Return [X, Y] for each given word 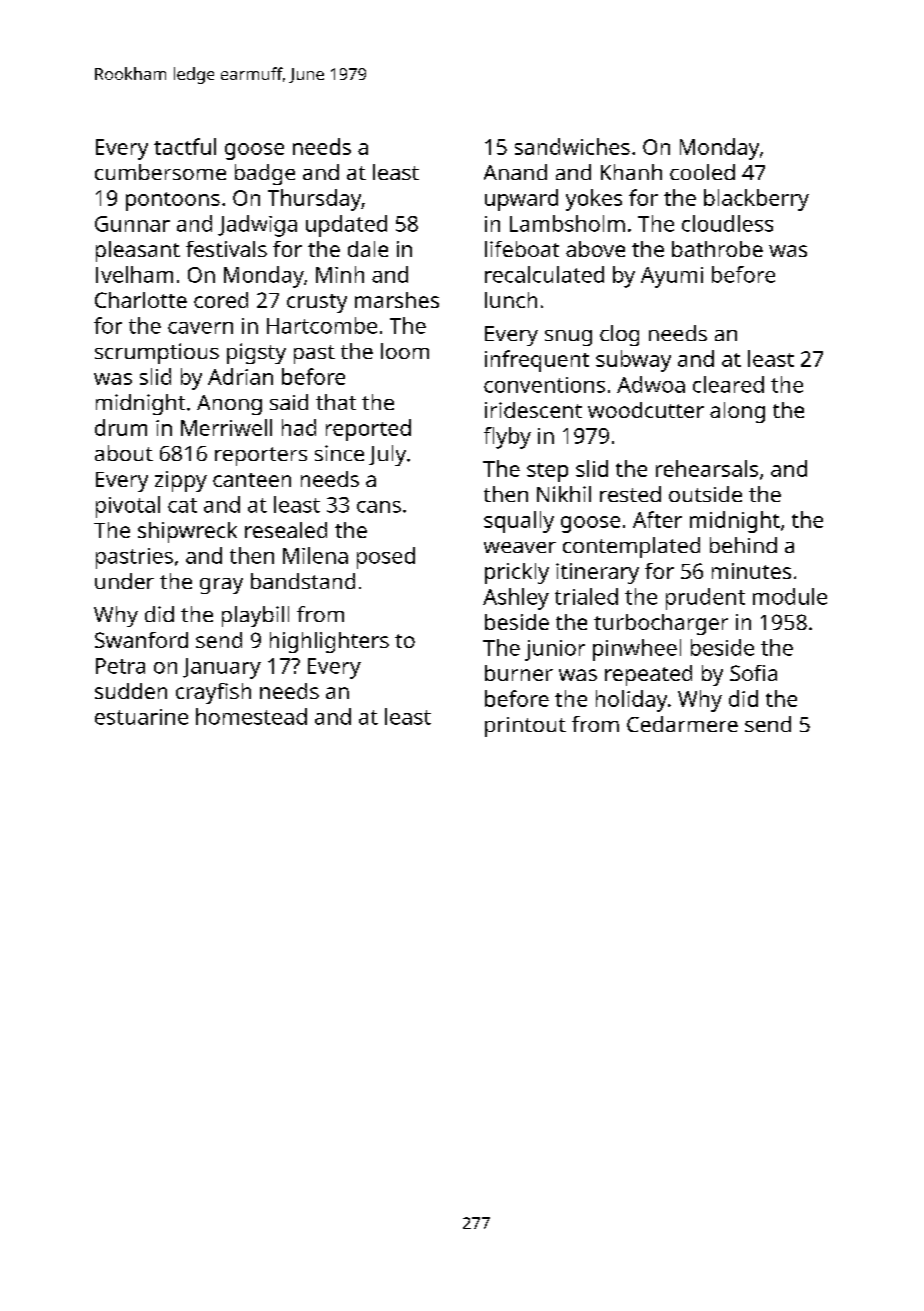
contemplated [631, 547]
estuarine [141, 717]
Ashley [516, 599]
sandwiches [572, 146]
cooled [702, 172]
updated [346, 226]
